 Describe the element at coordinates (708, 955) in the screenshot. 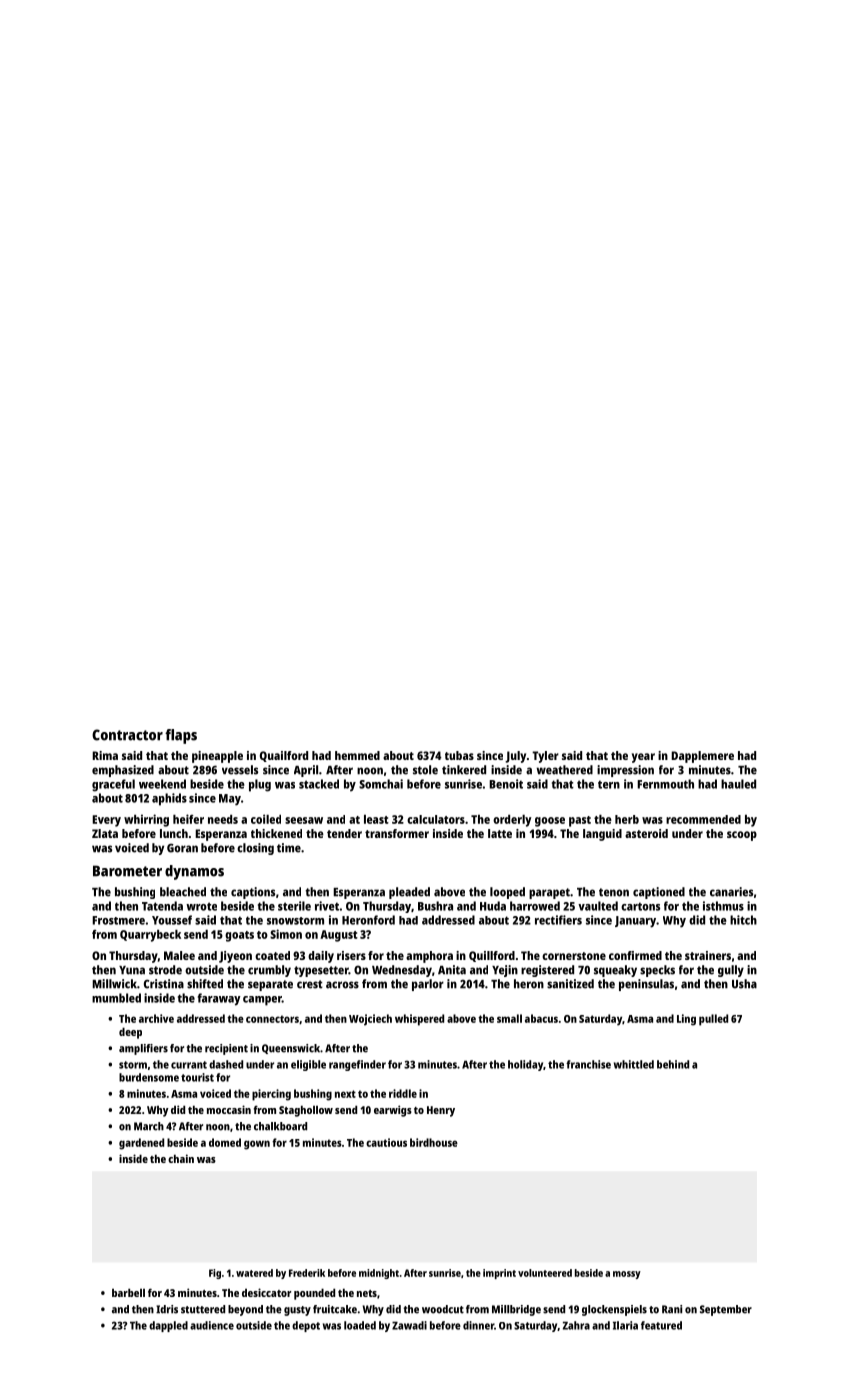

I see `strainers` at that location.
